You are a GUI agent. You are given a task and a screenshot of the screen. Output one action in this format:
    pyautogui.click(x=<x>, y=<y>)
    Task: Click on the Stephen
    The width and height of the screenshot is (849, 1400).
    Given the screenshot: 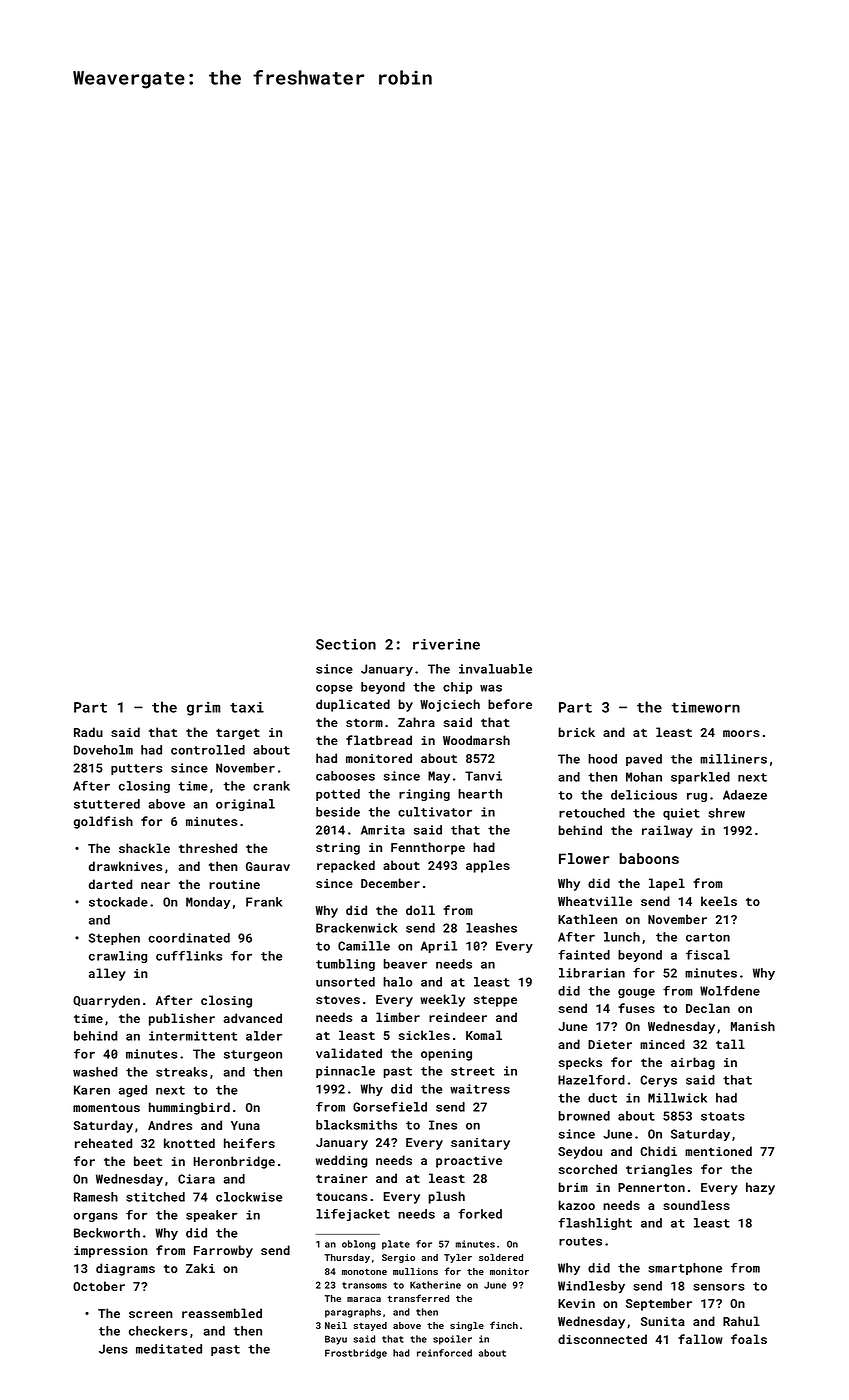 What is the action you would take?
    pyautogui.click(x=114, y=939)
